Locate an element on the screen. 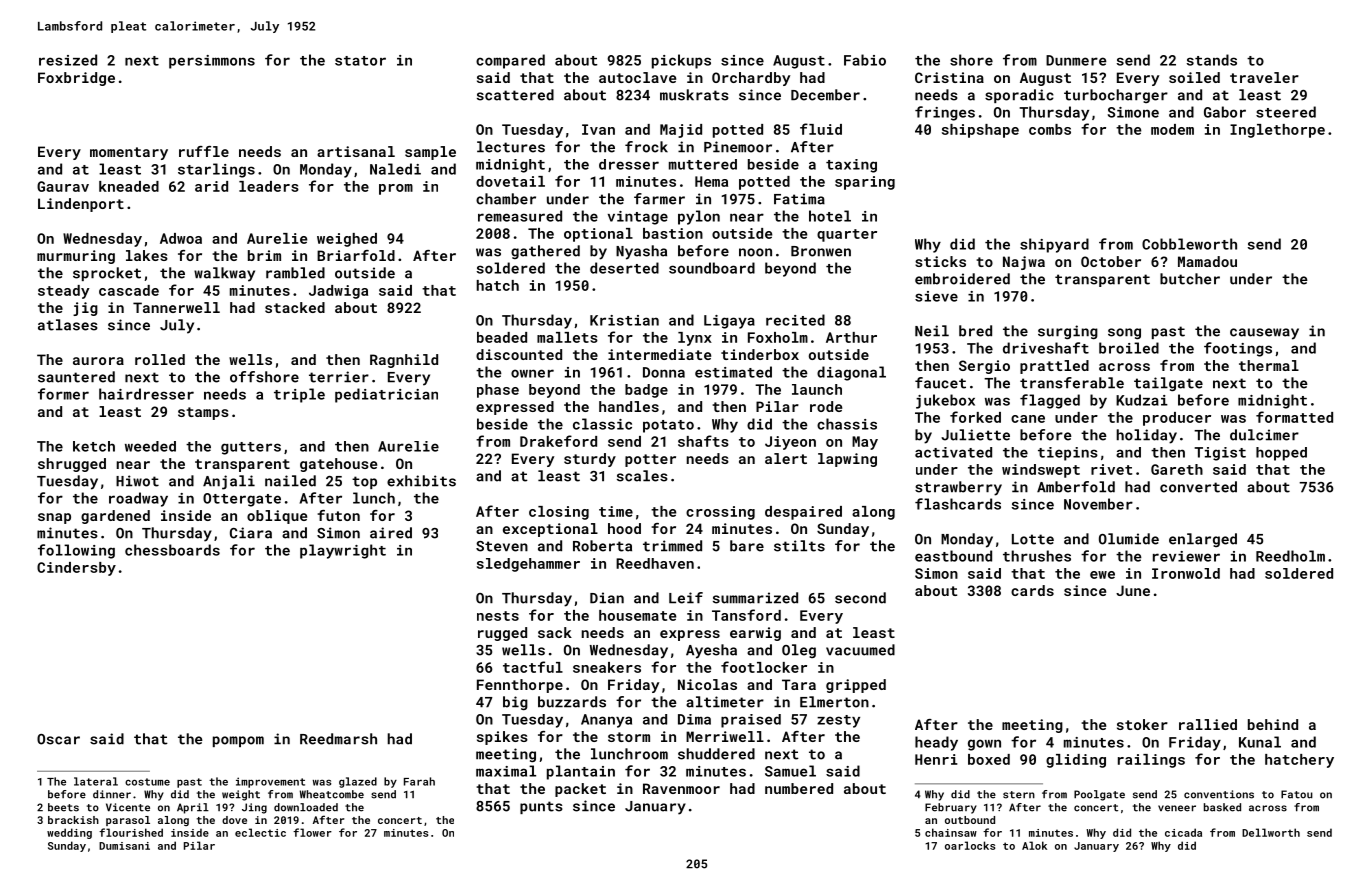 This screenshot has height=887, width=1372. surging is located at coordinates (1068, 332).
